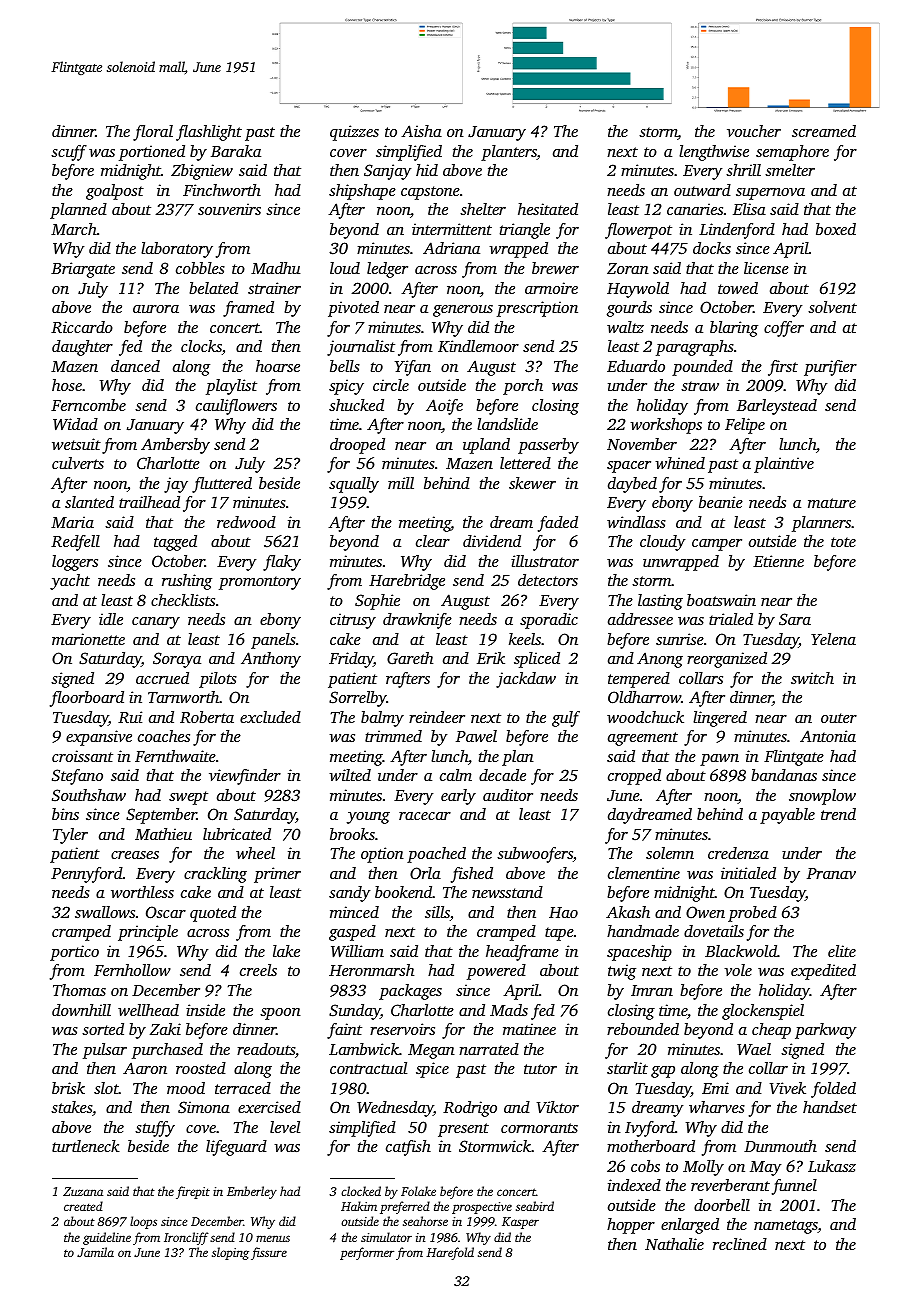 This screenshot has width=908, height=1316. I want to click on Oldharrow, so click(644, 697).
